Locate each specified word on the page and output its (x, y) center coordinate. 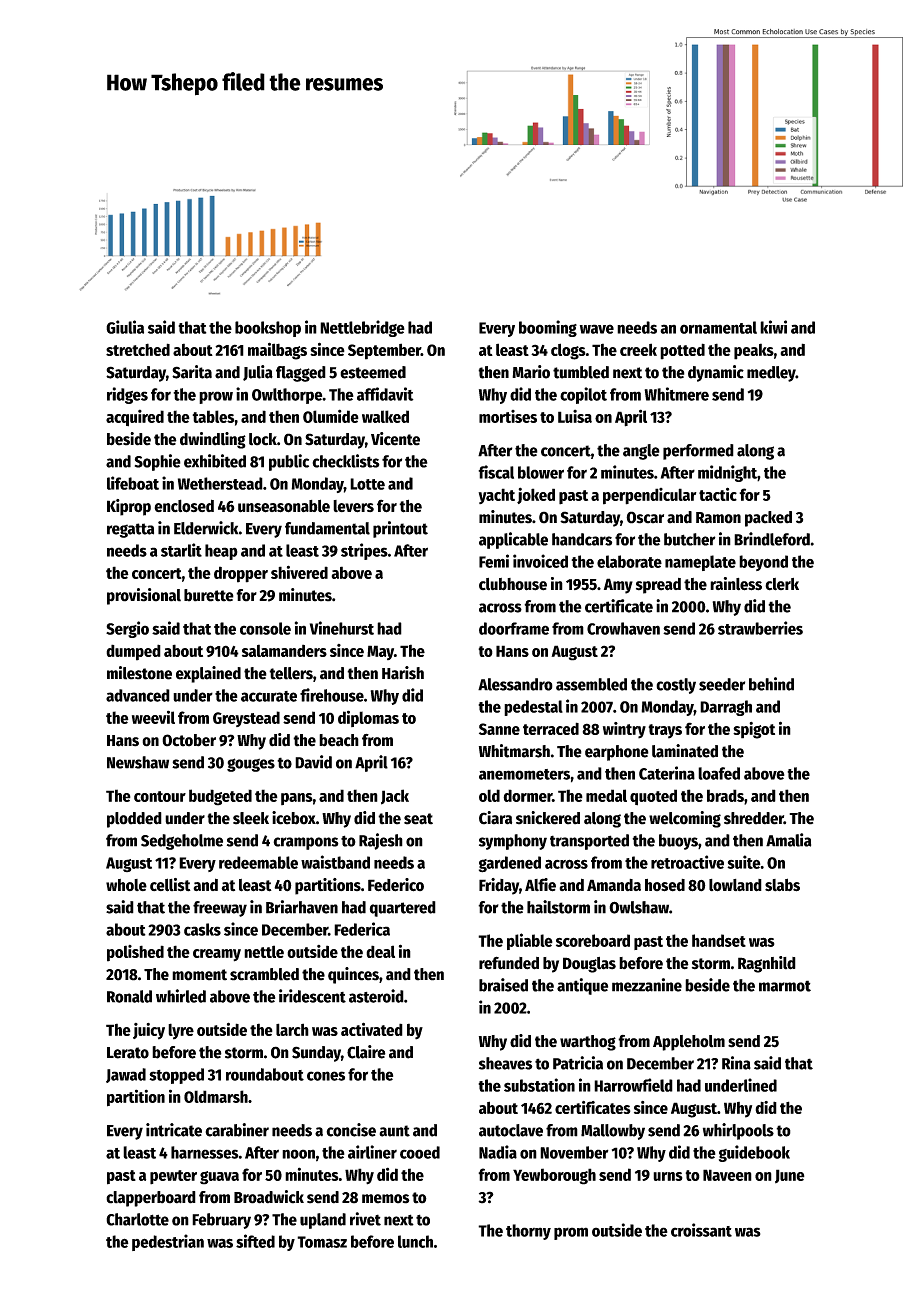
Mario (531, 372)
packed (768, 519)
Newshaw (138, 762)
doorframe (514, 628)
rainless (736, 584)
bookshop (268, 329)
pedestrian (168, 1242)
